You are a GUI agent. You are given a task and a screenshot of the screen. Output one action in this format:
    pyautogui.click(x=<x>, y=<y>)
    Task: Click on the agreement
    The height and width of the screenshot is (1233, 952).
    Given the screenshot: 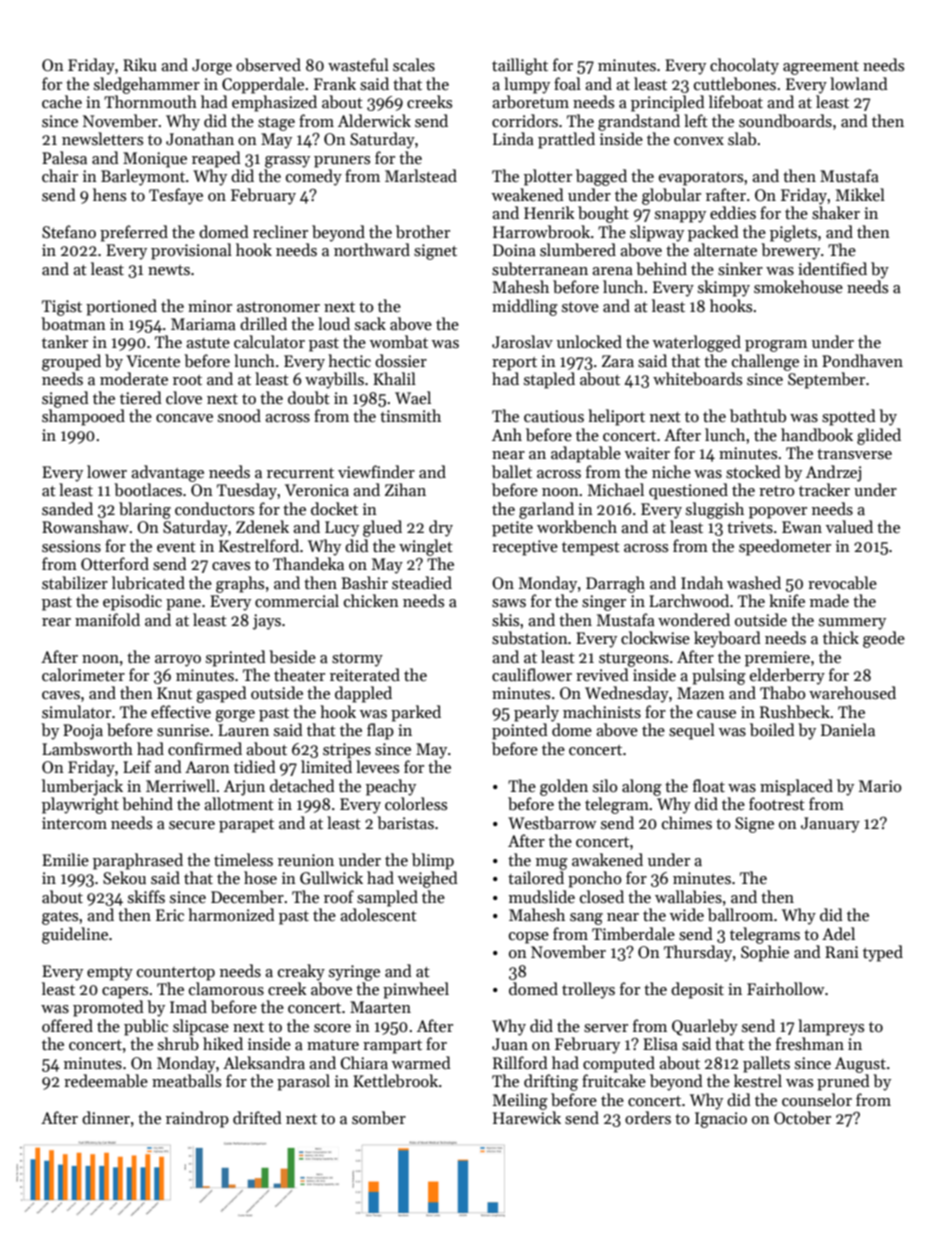 What is the action you would take?
    pyautogui.click(x=821, y=68)
